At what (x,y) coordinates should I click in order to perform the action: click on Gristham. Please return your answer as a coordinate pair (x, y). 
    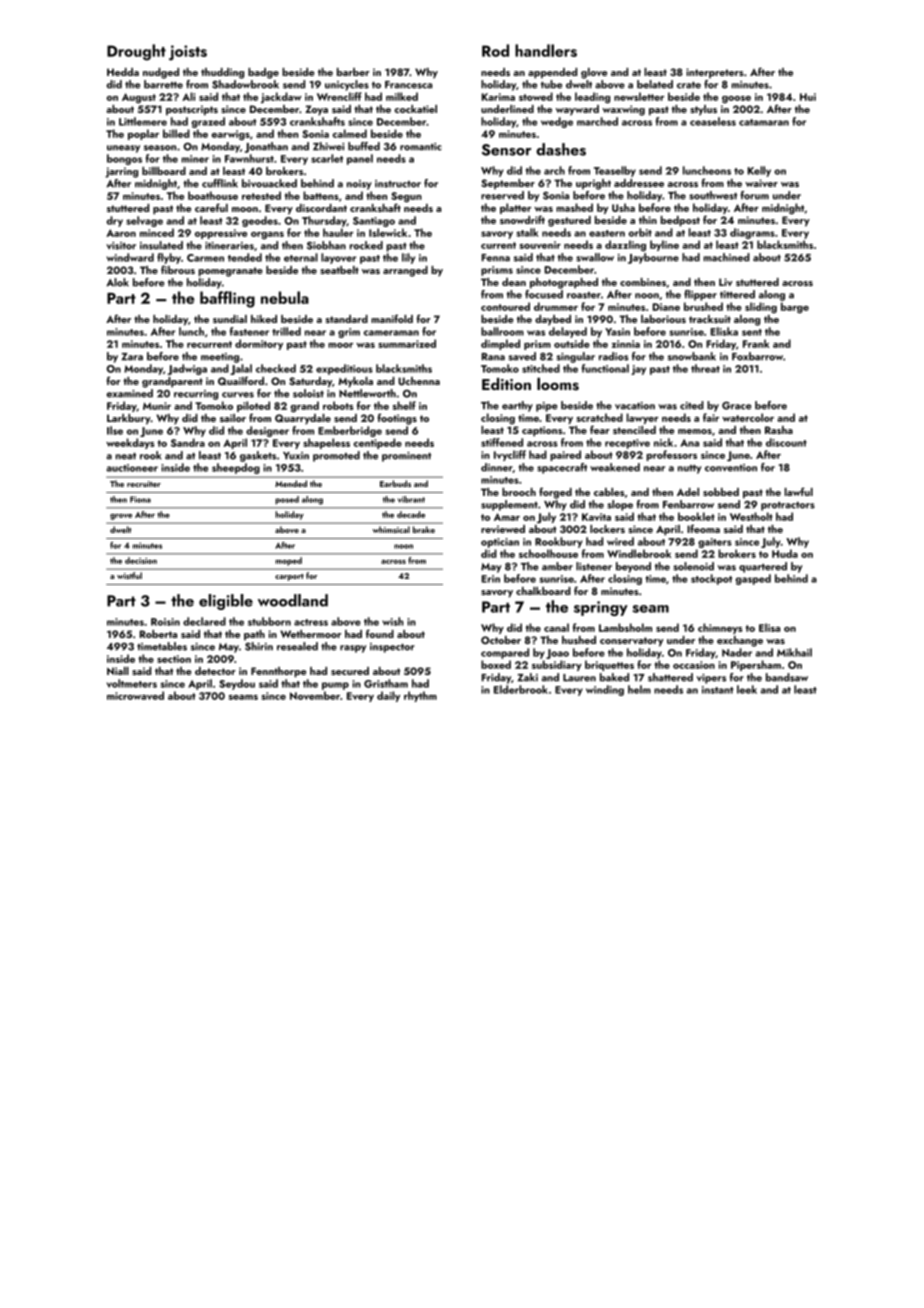
    Looking at the image, I should click on (386, 683).
